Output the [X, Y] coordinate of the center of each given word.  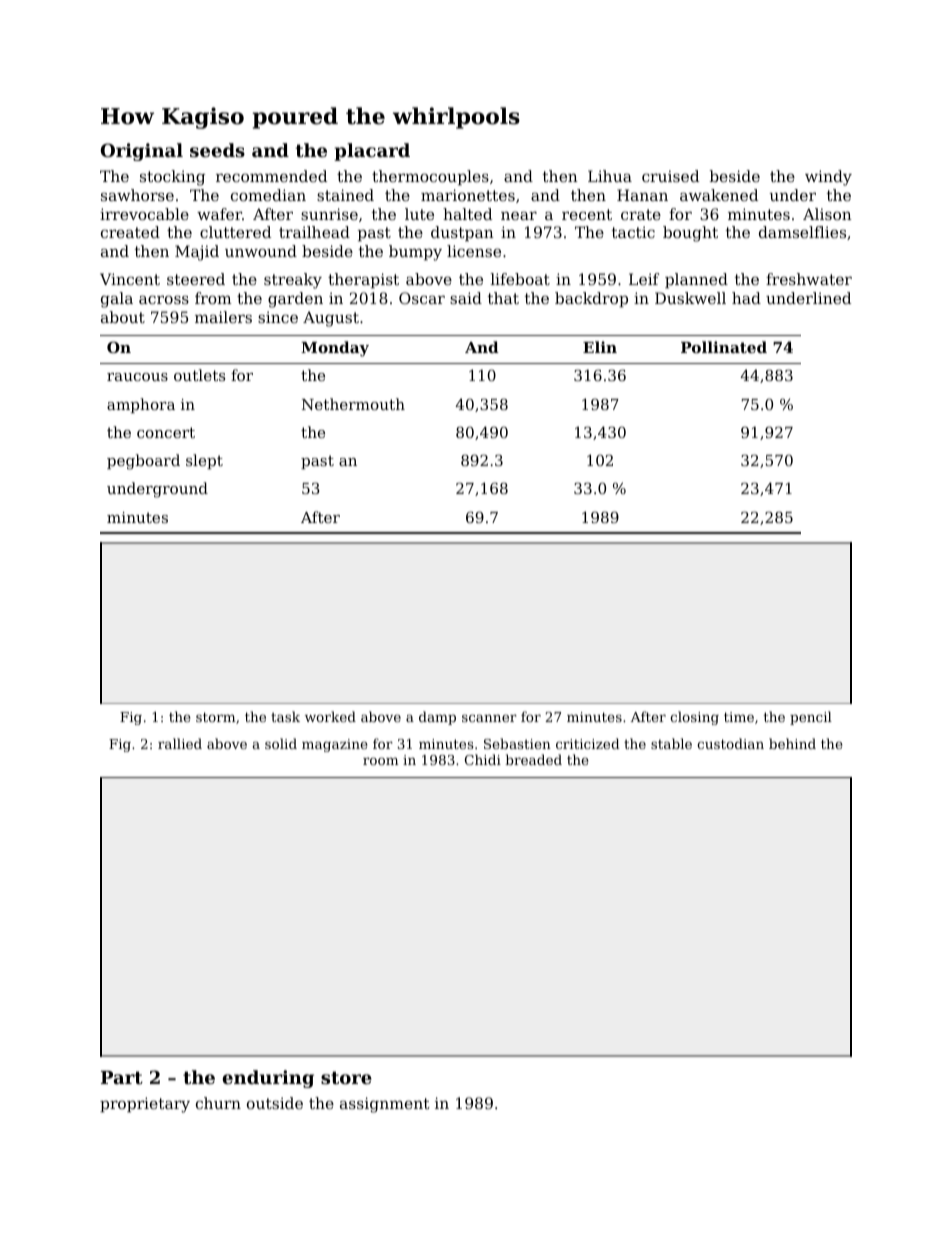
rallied [180, 743]
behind [792, 743]
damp [437, 718]
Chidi [483, 759]
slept [204, 461]
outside [275, 1103]
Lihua [610, 176]
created [130, 232]
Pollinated [724, 347]
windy [828, 178]
